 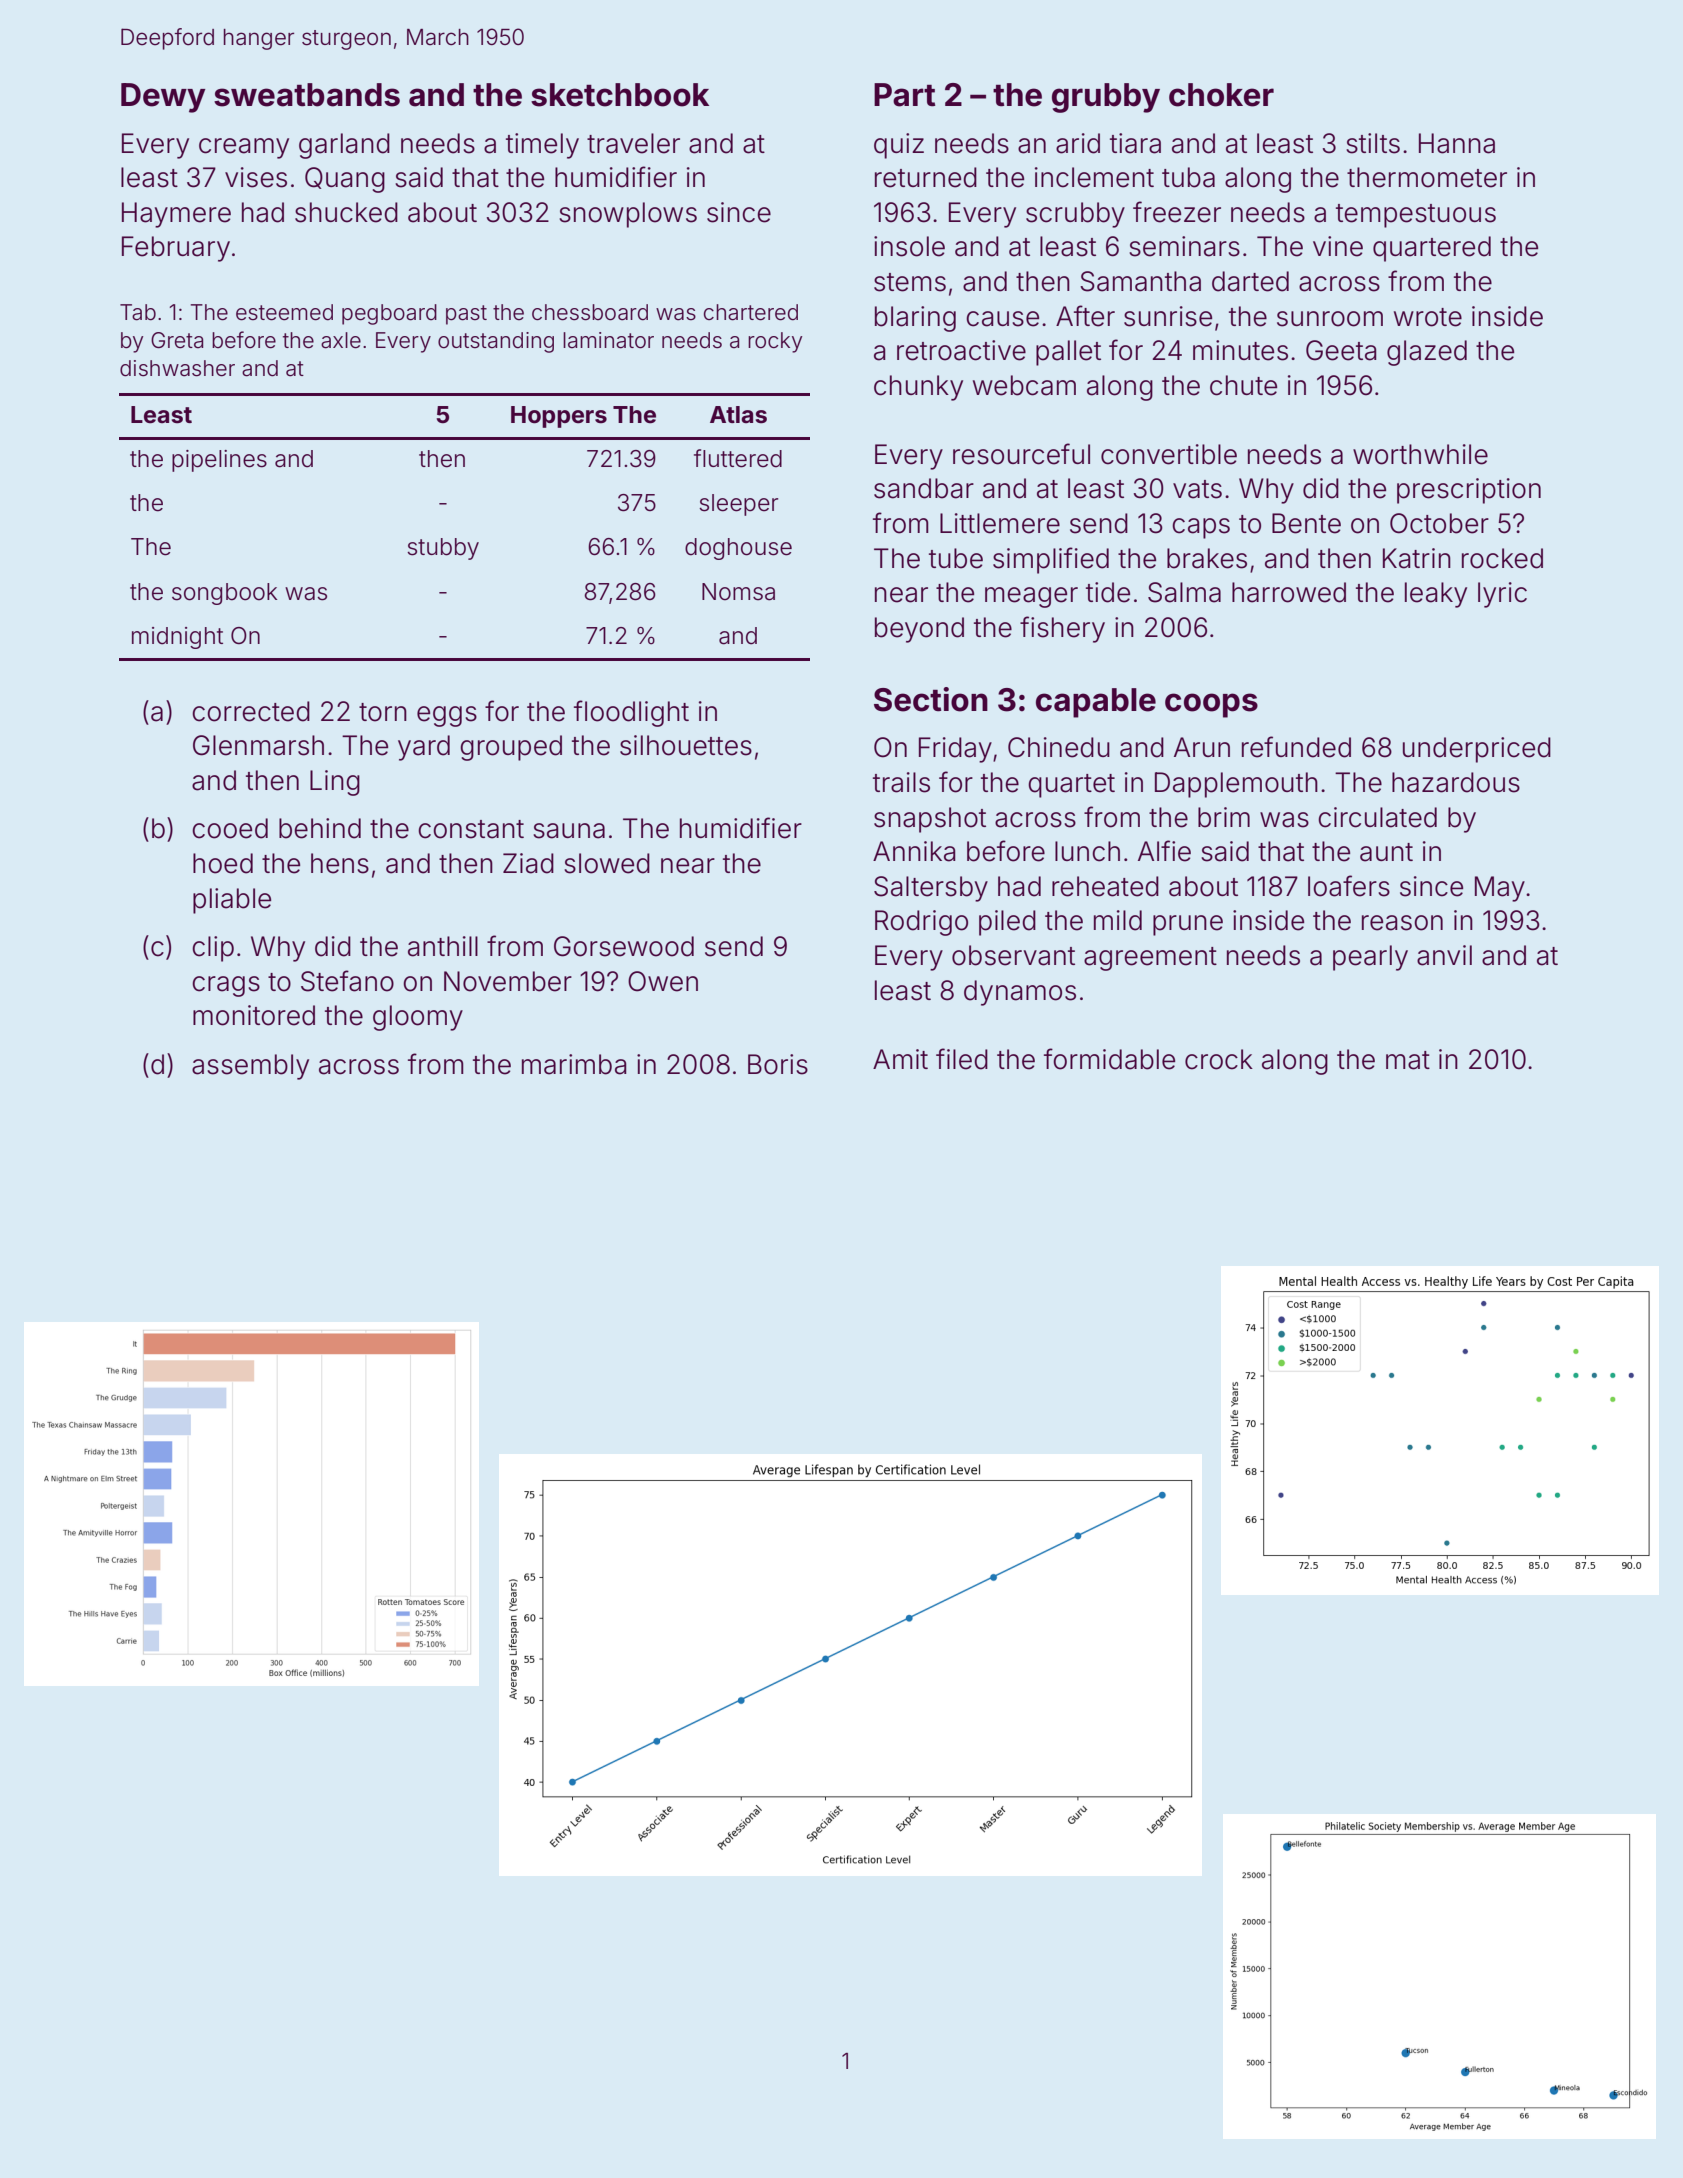 What do you see at coordinates (346, 212) in the screenshot?
I see `shucked` at bounding box center [346, 212].
